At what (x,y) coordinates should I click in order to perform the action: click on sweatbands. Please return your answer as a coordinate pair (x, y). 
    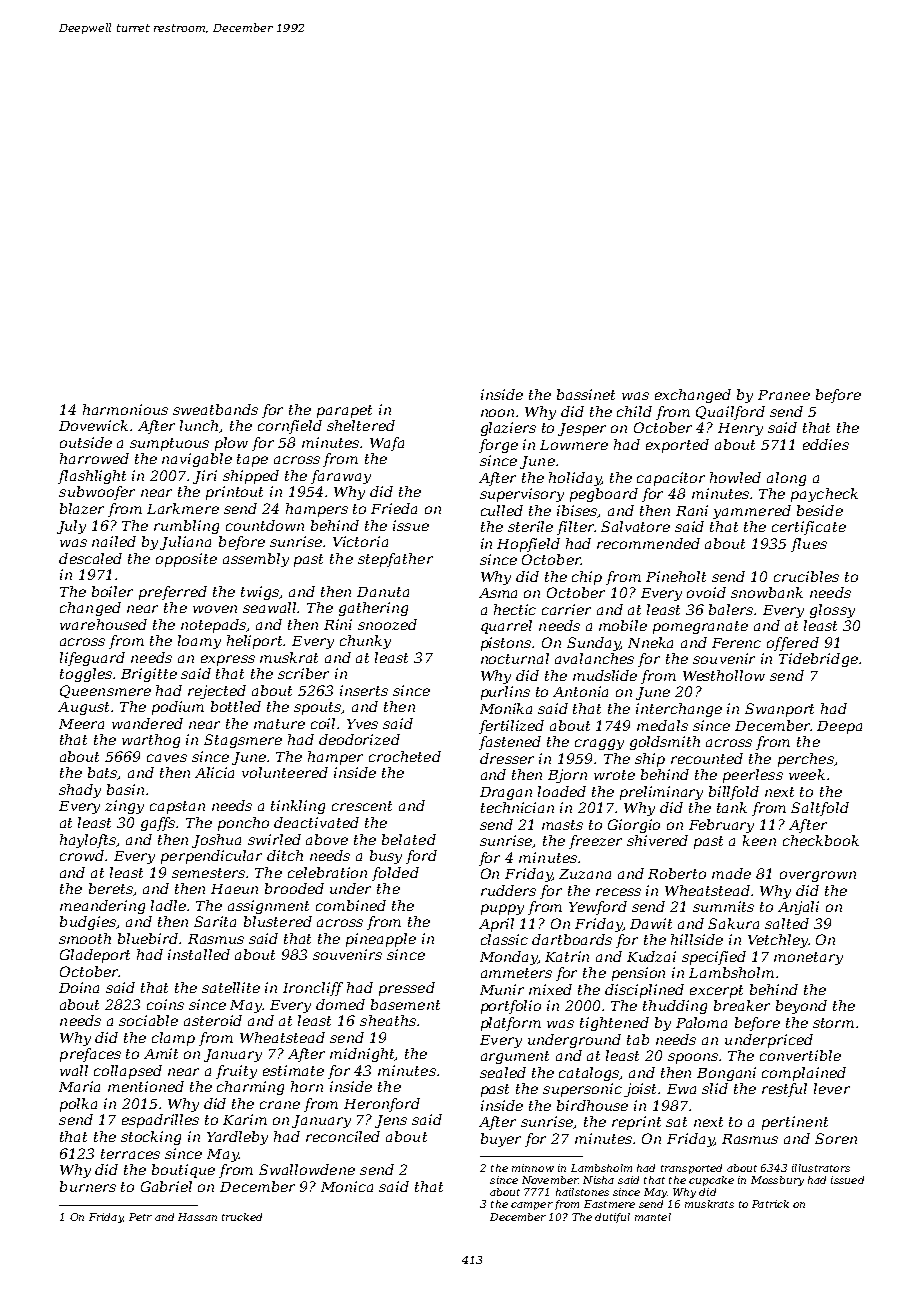
    Looking at the image, I should click on (215, 409).
